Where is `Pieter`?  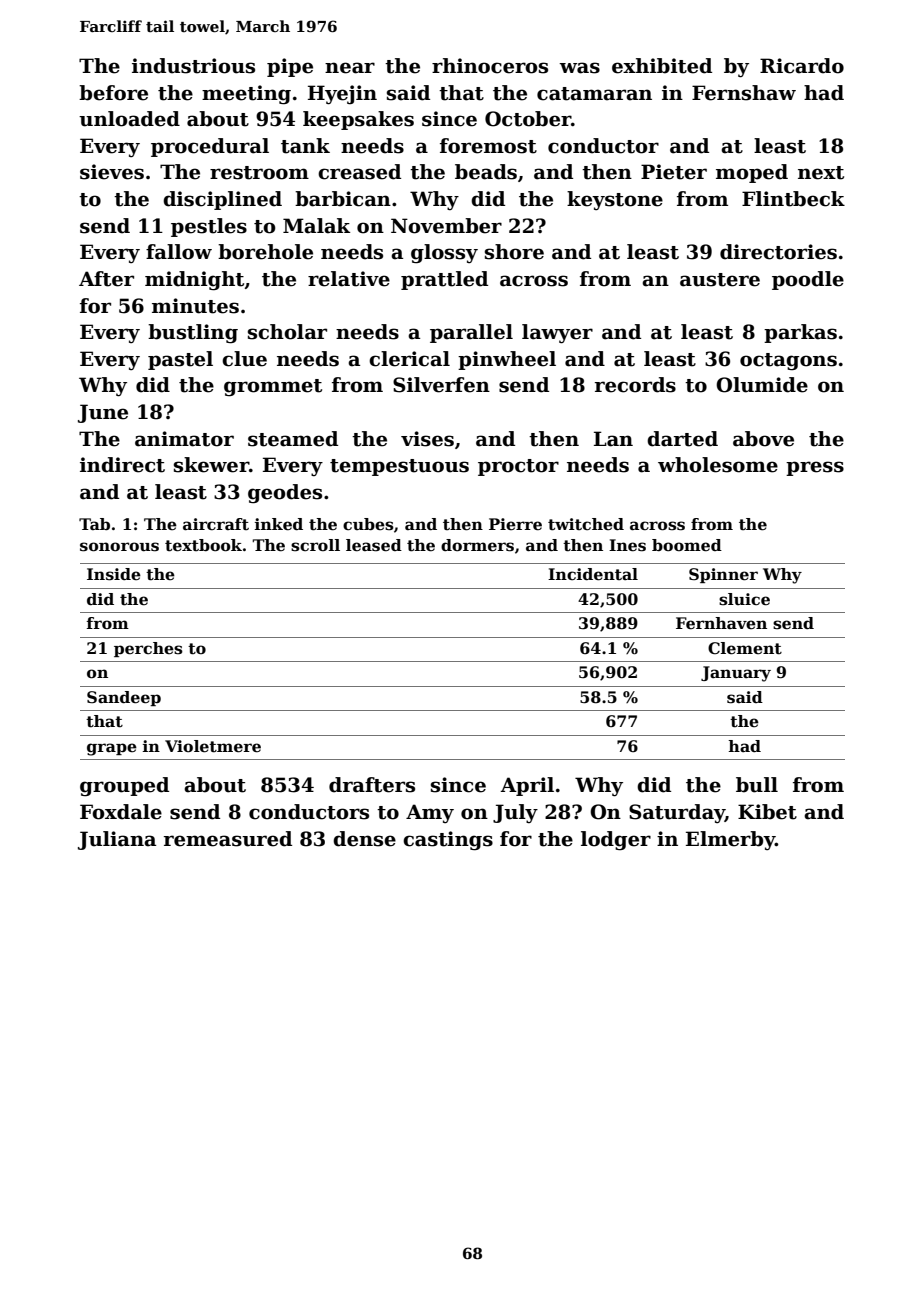
Pieter is located at coordinates (674, 172).
